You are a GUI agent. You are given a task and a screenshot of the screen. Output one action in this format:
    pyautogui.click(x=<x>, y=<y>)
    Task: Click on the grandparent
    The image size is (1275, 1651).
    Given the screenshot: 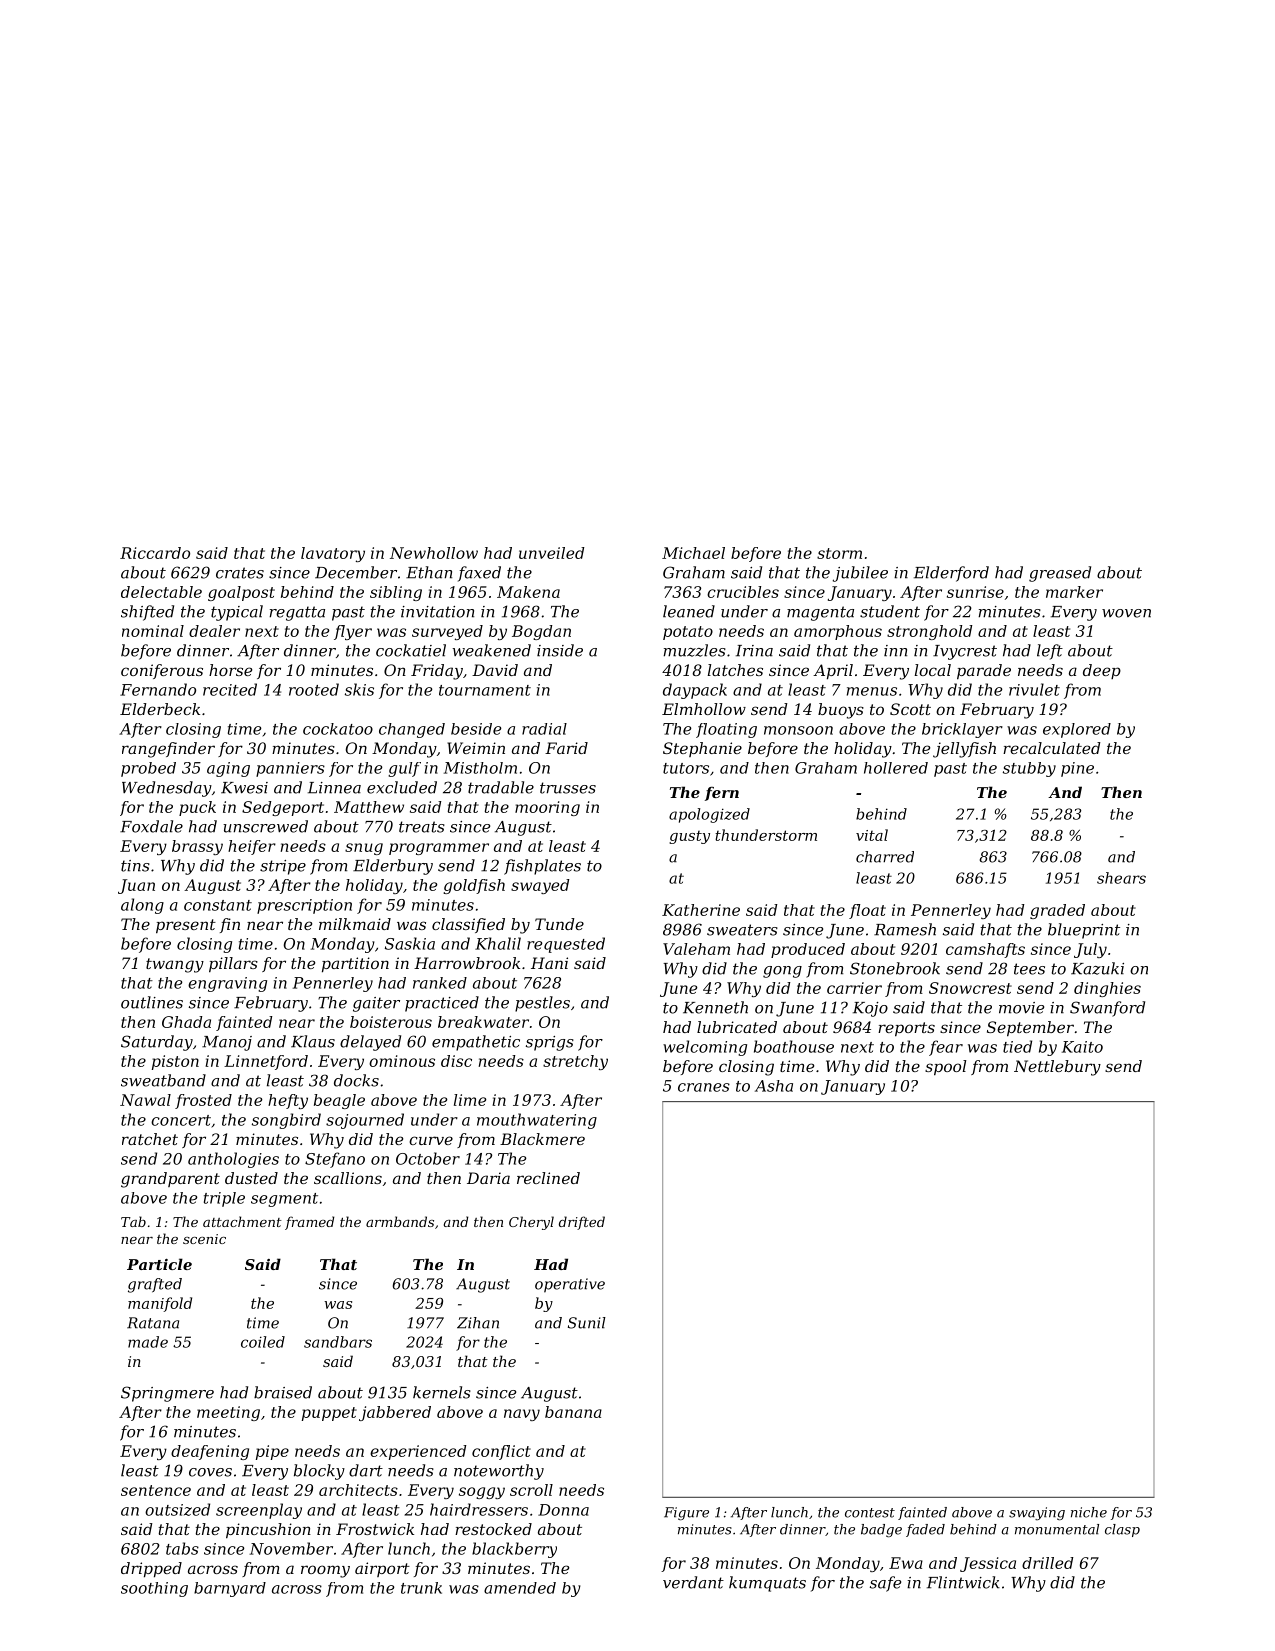 What is the action you would take?
    pyautogui.click(x=170, y=1180)
